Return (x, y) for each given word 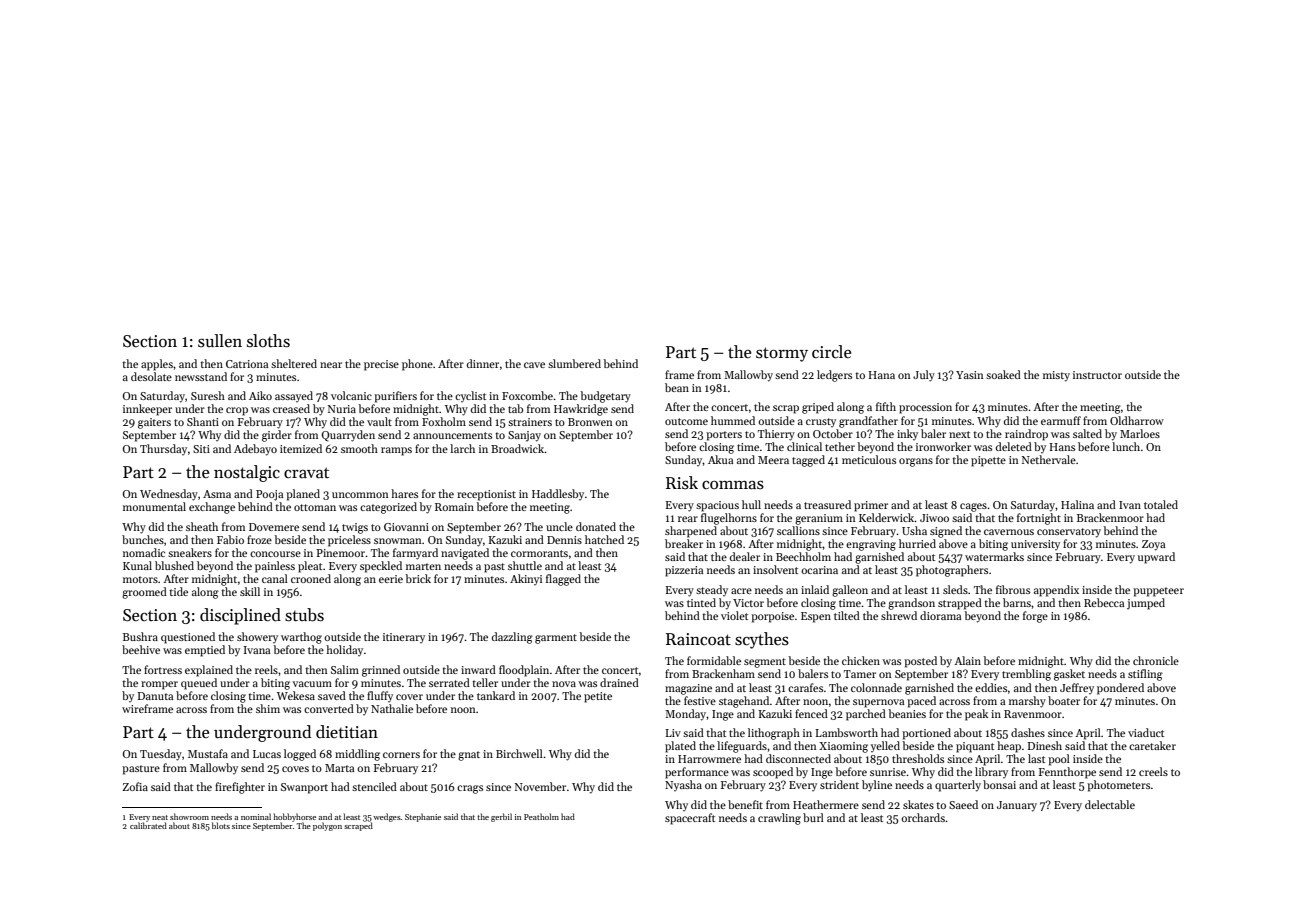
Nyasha (683, 785)
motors (140, 579)
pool (1059, 760)
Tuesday (161, 755)
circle (831, 352)
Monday (685, 715)
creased (291, 408)
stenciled (374, 786)
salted (1087, 433)
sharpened (691, 532)
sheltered (294, 363)
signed (946, 532)
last (1036, 758)
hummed (733, 420)
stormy (782, 354)
